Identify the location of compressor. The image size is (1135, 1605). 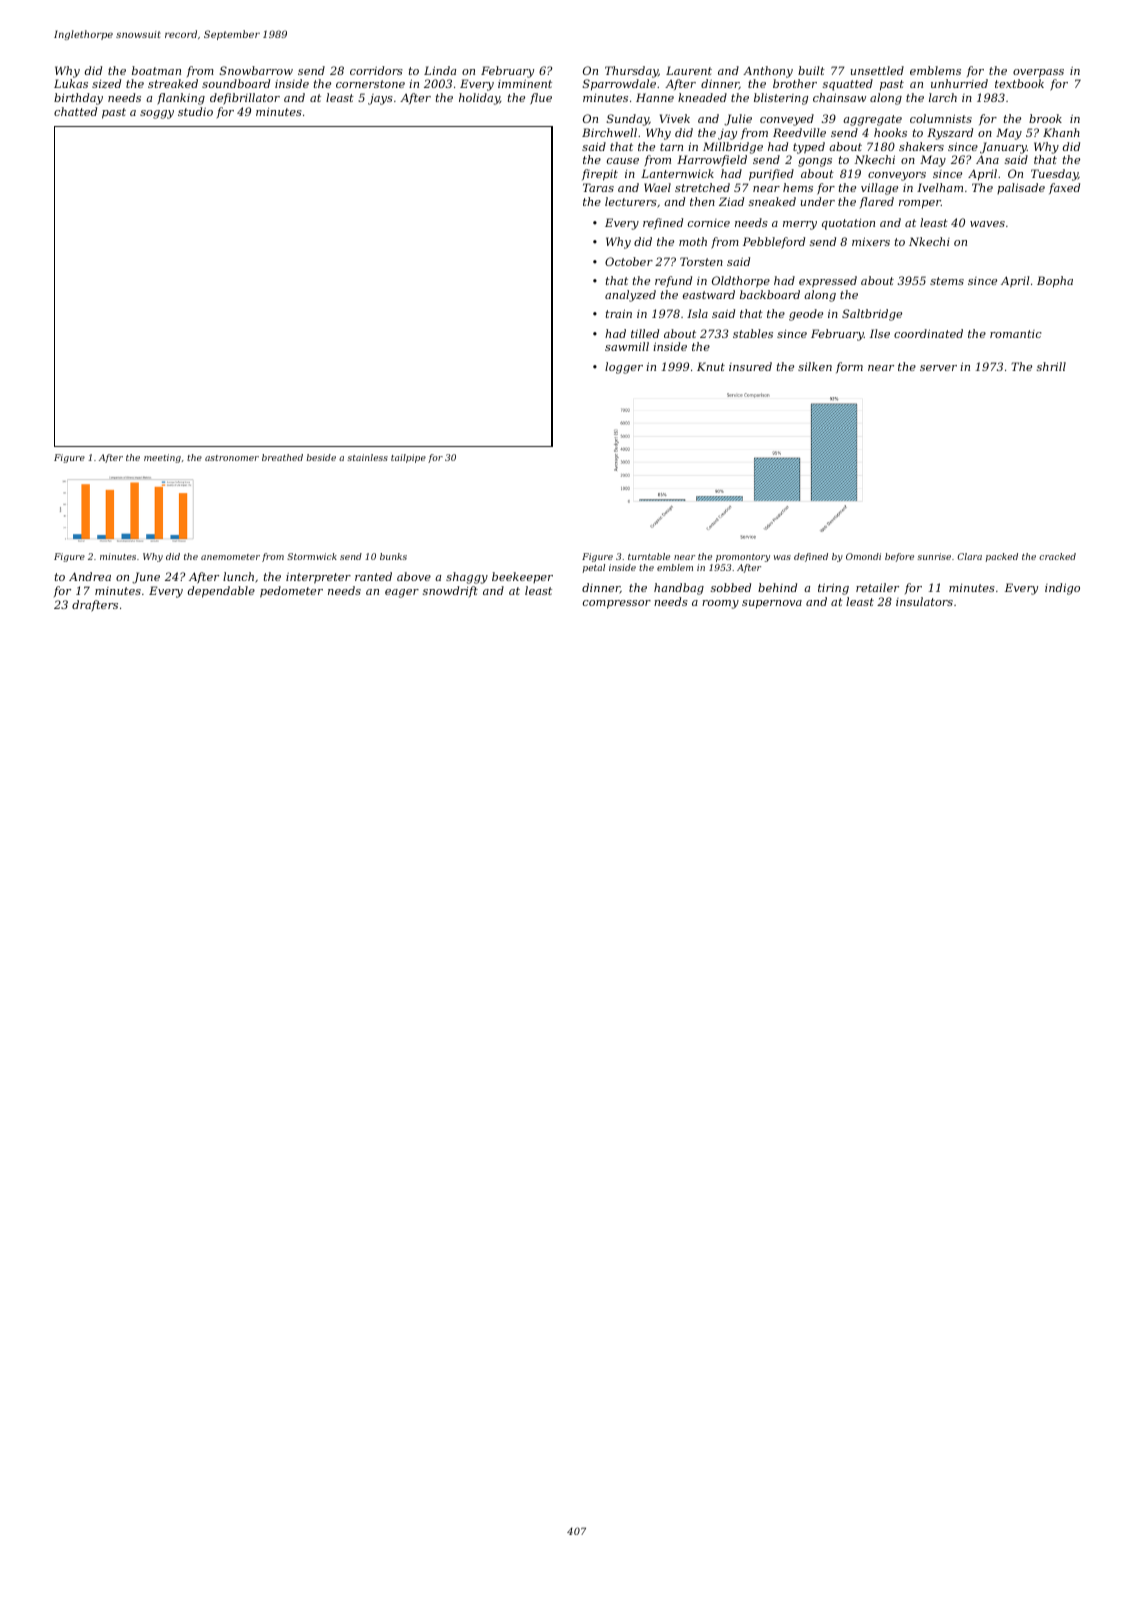
(617, 604).
